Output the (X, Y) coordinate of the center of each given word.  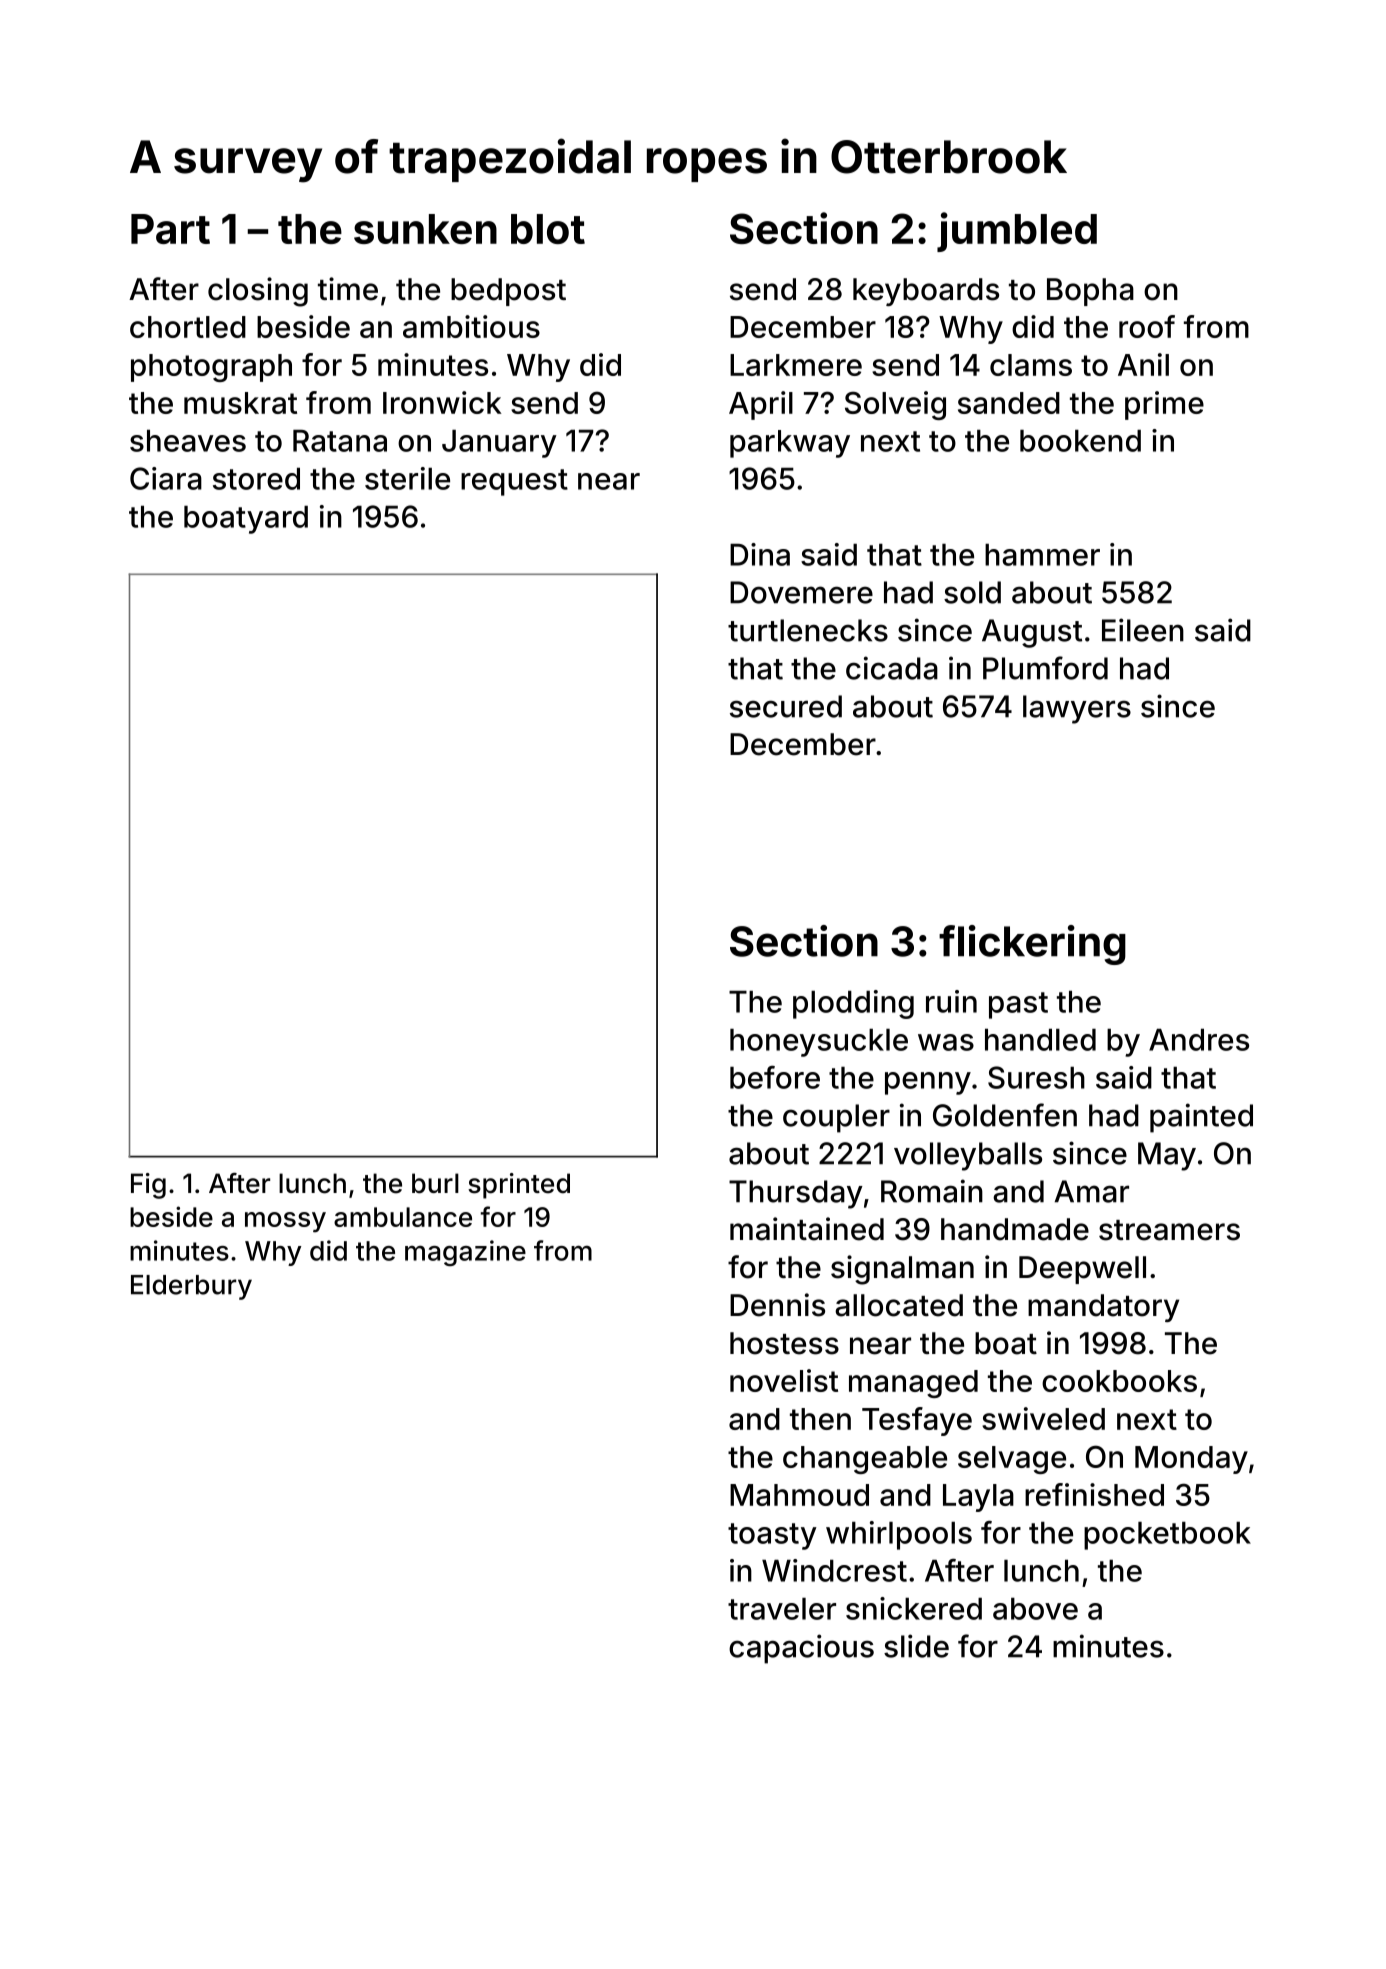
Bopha (1090, 292)
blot (548, 229)
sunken (425, 229)
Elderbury (191, 1287)
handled (1040, 1040)
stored (256, 479)
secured (786, 706)
